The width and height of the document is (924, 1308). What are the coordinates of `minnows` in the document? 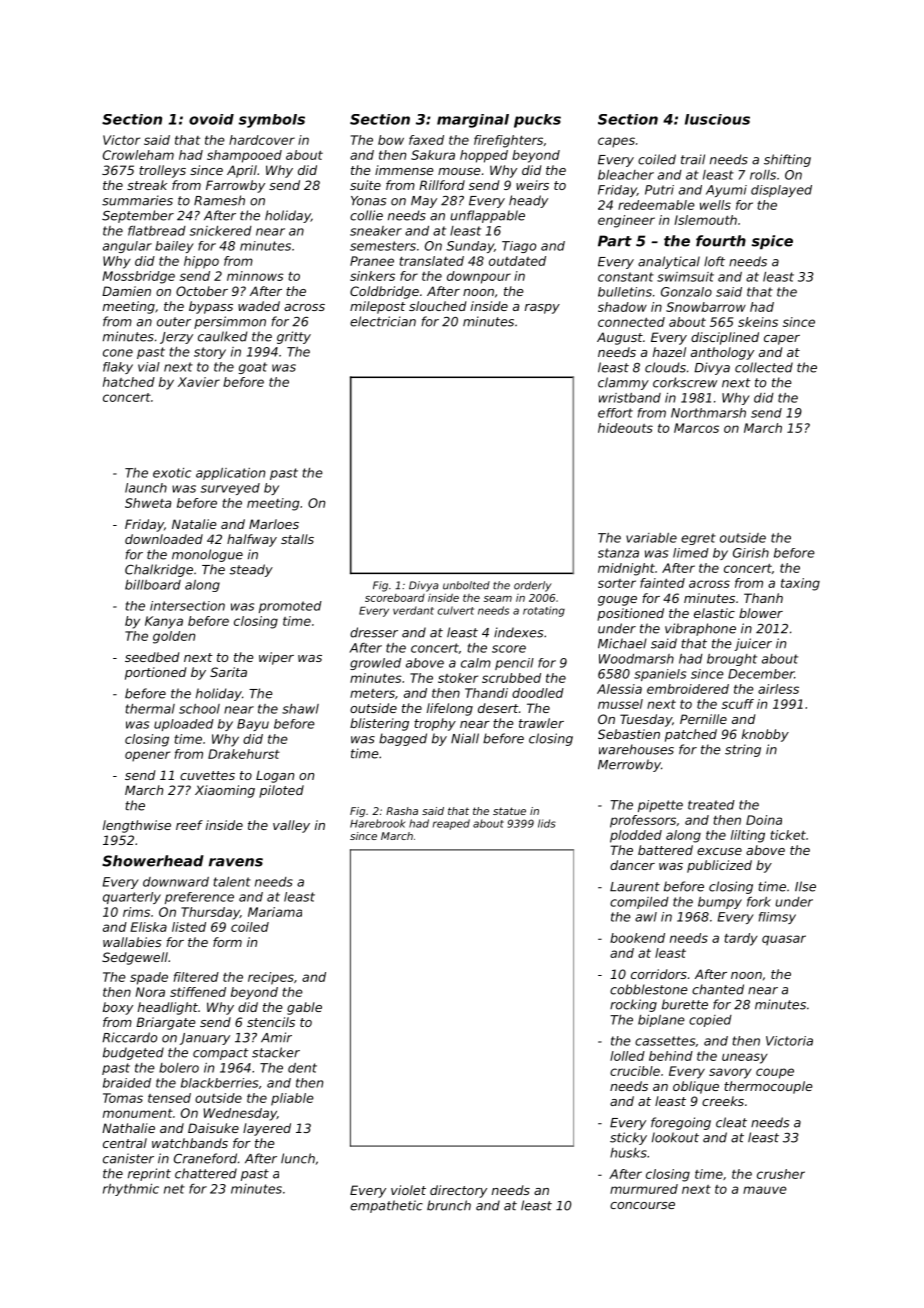 It's located at (255, 276).
